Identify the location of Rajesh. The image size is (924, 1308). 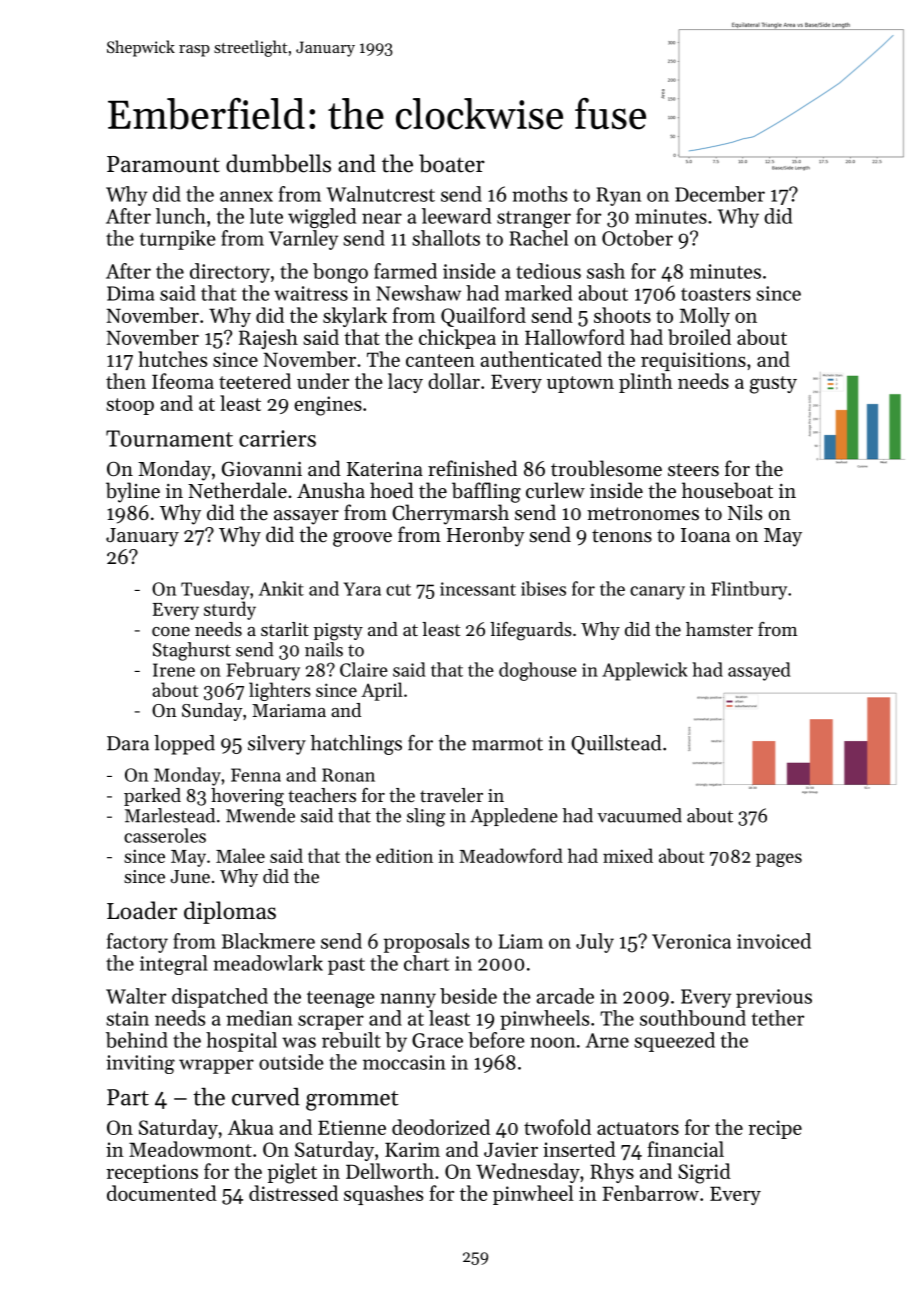
(268, 339).
